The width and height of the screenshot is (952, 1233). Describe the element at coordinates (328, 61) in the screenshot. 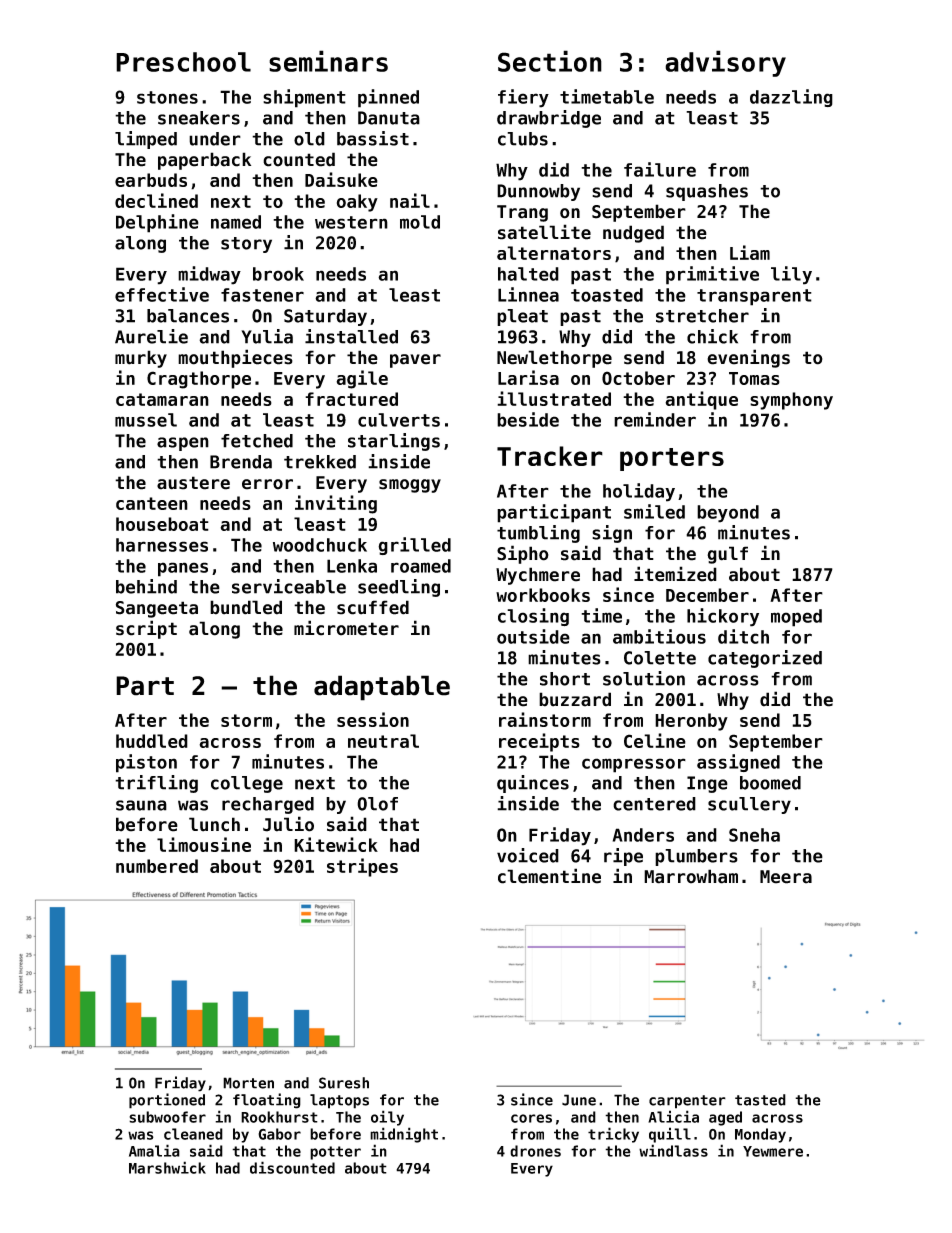

I see `seminars` at that location.
